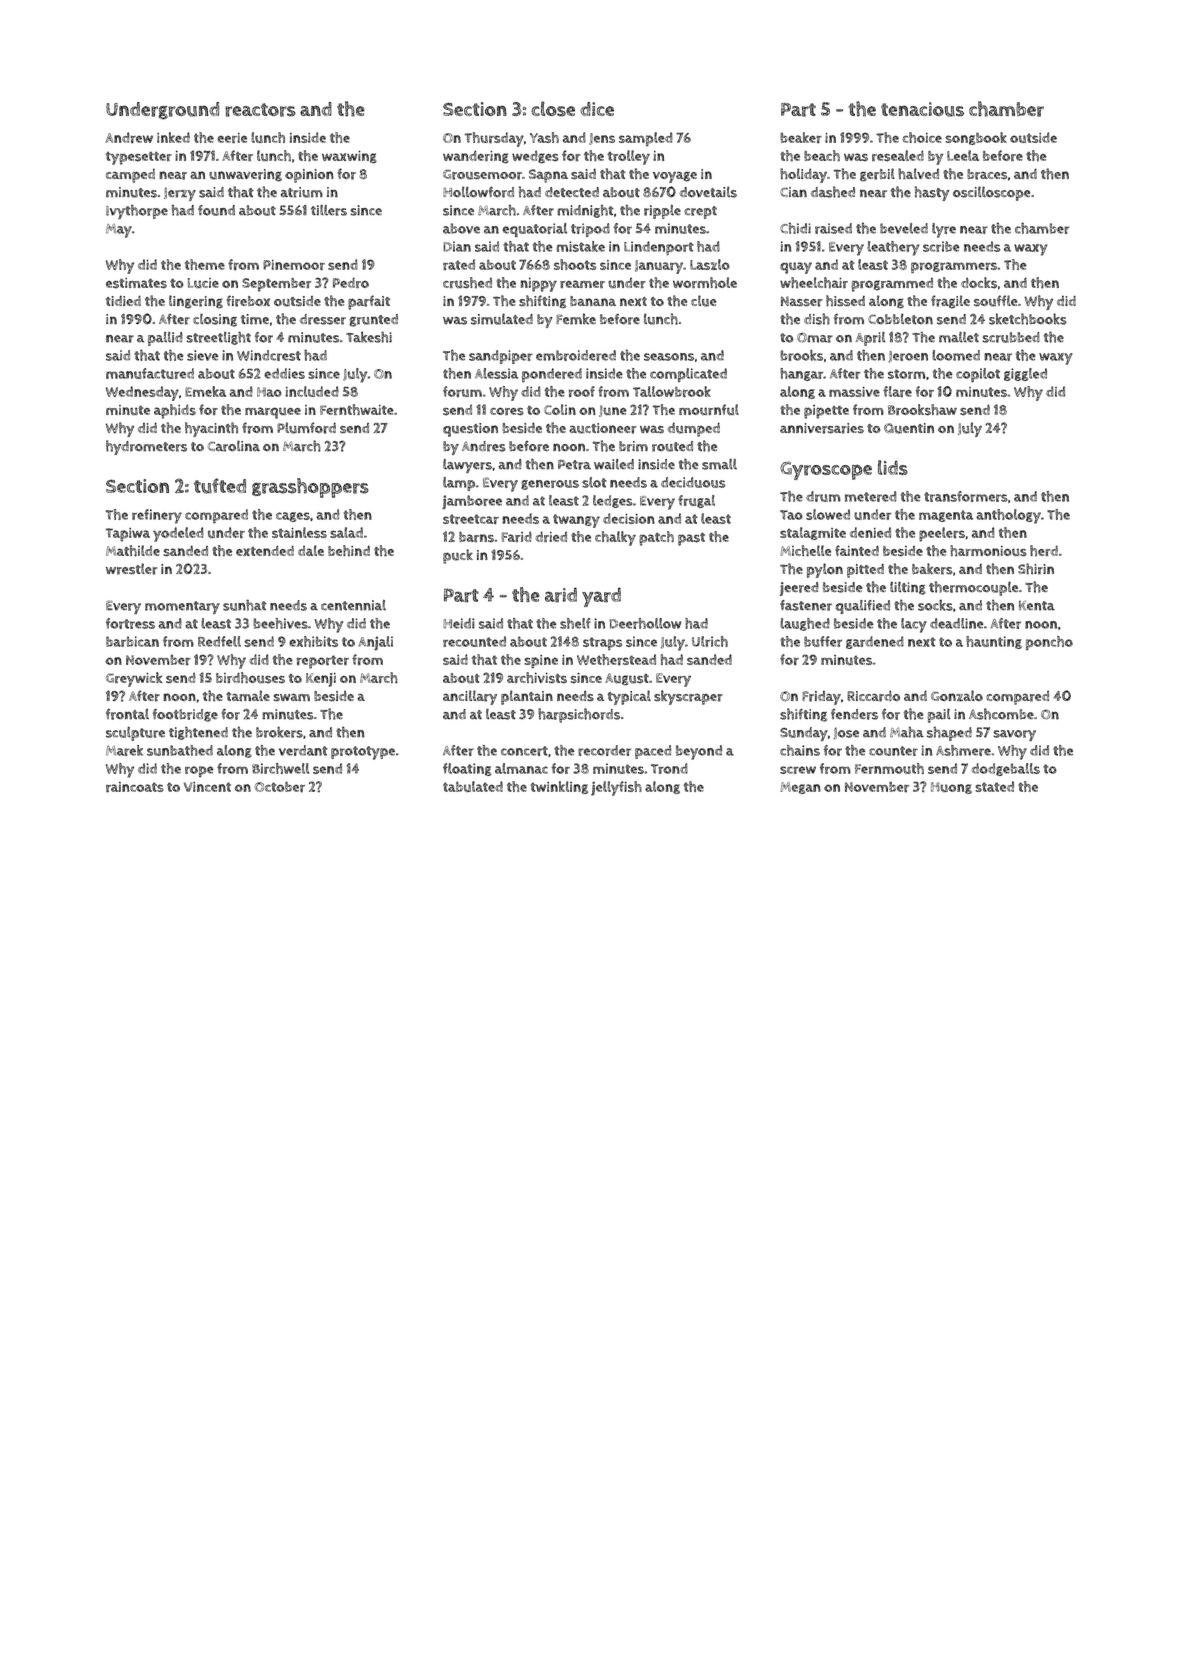 This document has height=1672, width=1182. Describe the element at coordinates (457, 246) in the document. I see `Dian` at that location.
